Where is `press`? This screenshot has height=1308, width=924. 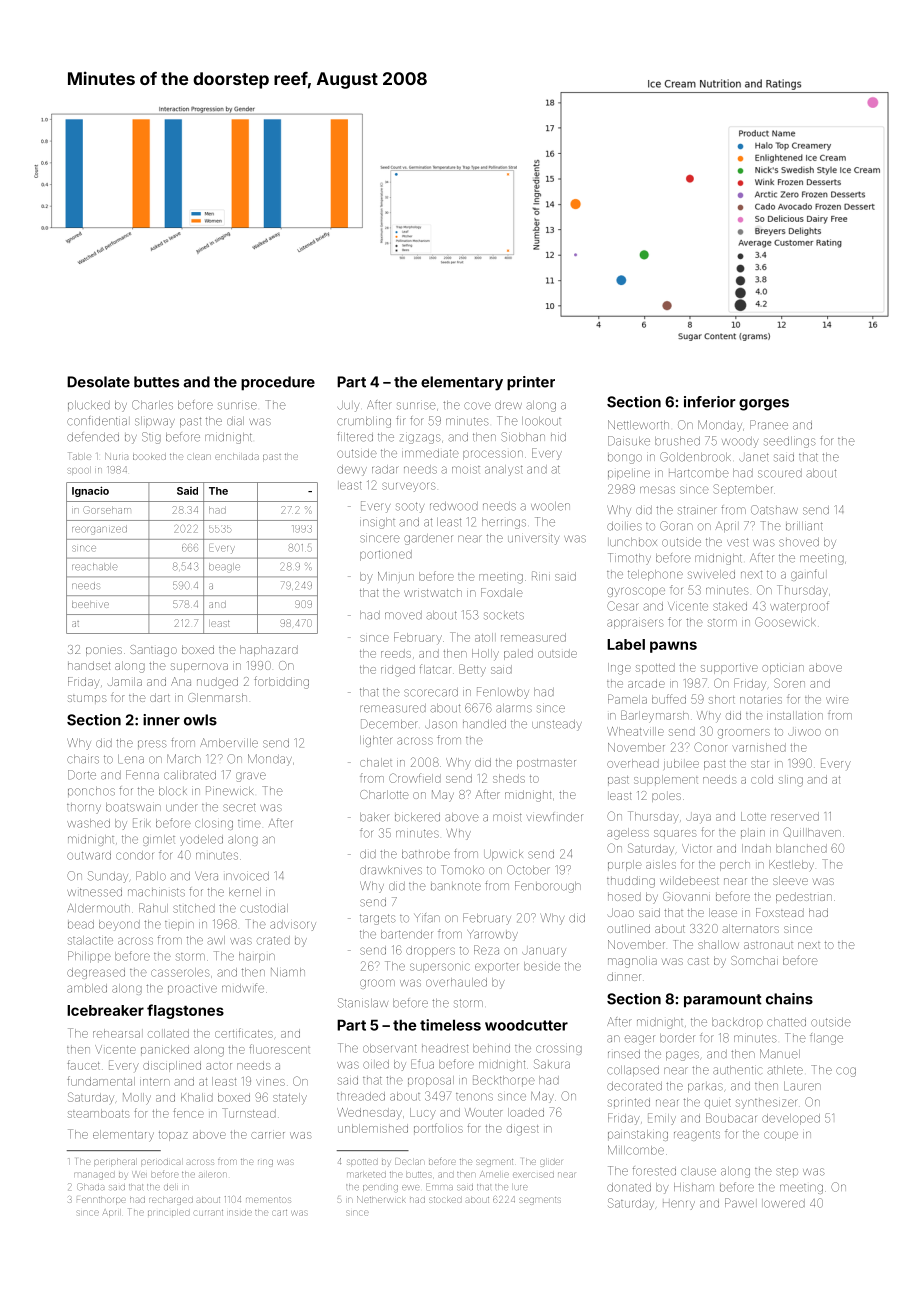 press is located at coordinates (152, 744).
